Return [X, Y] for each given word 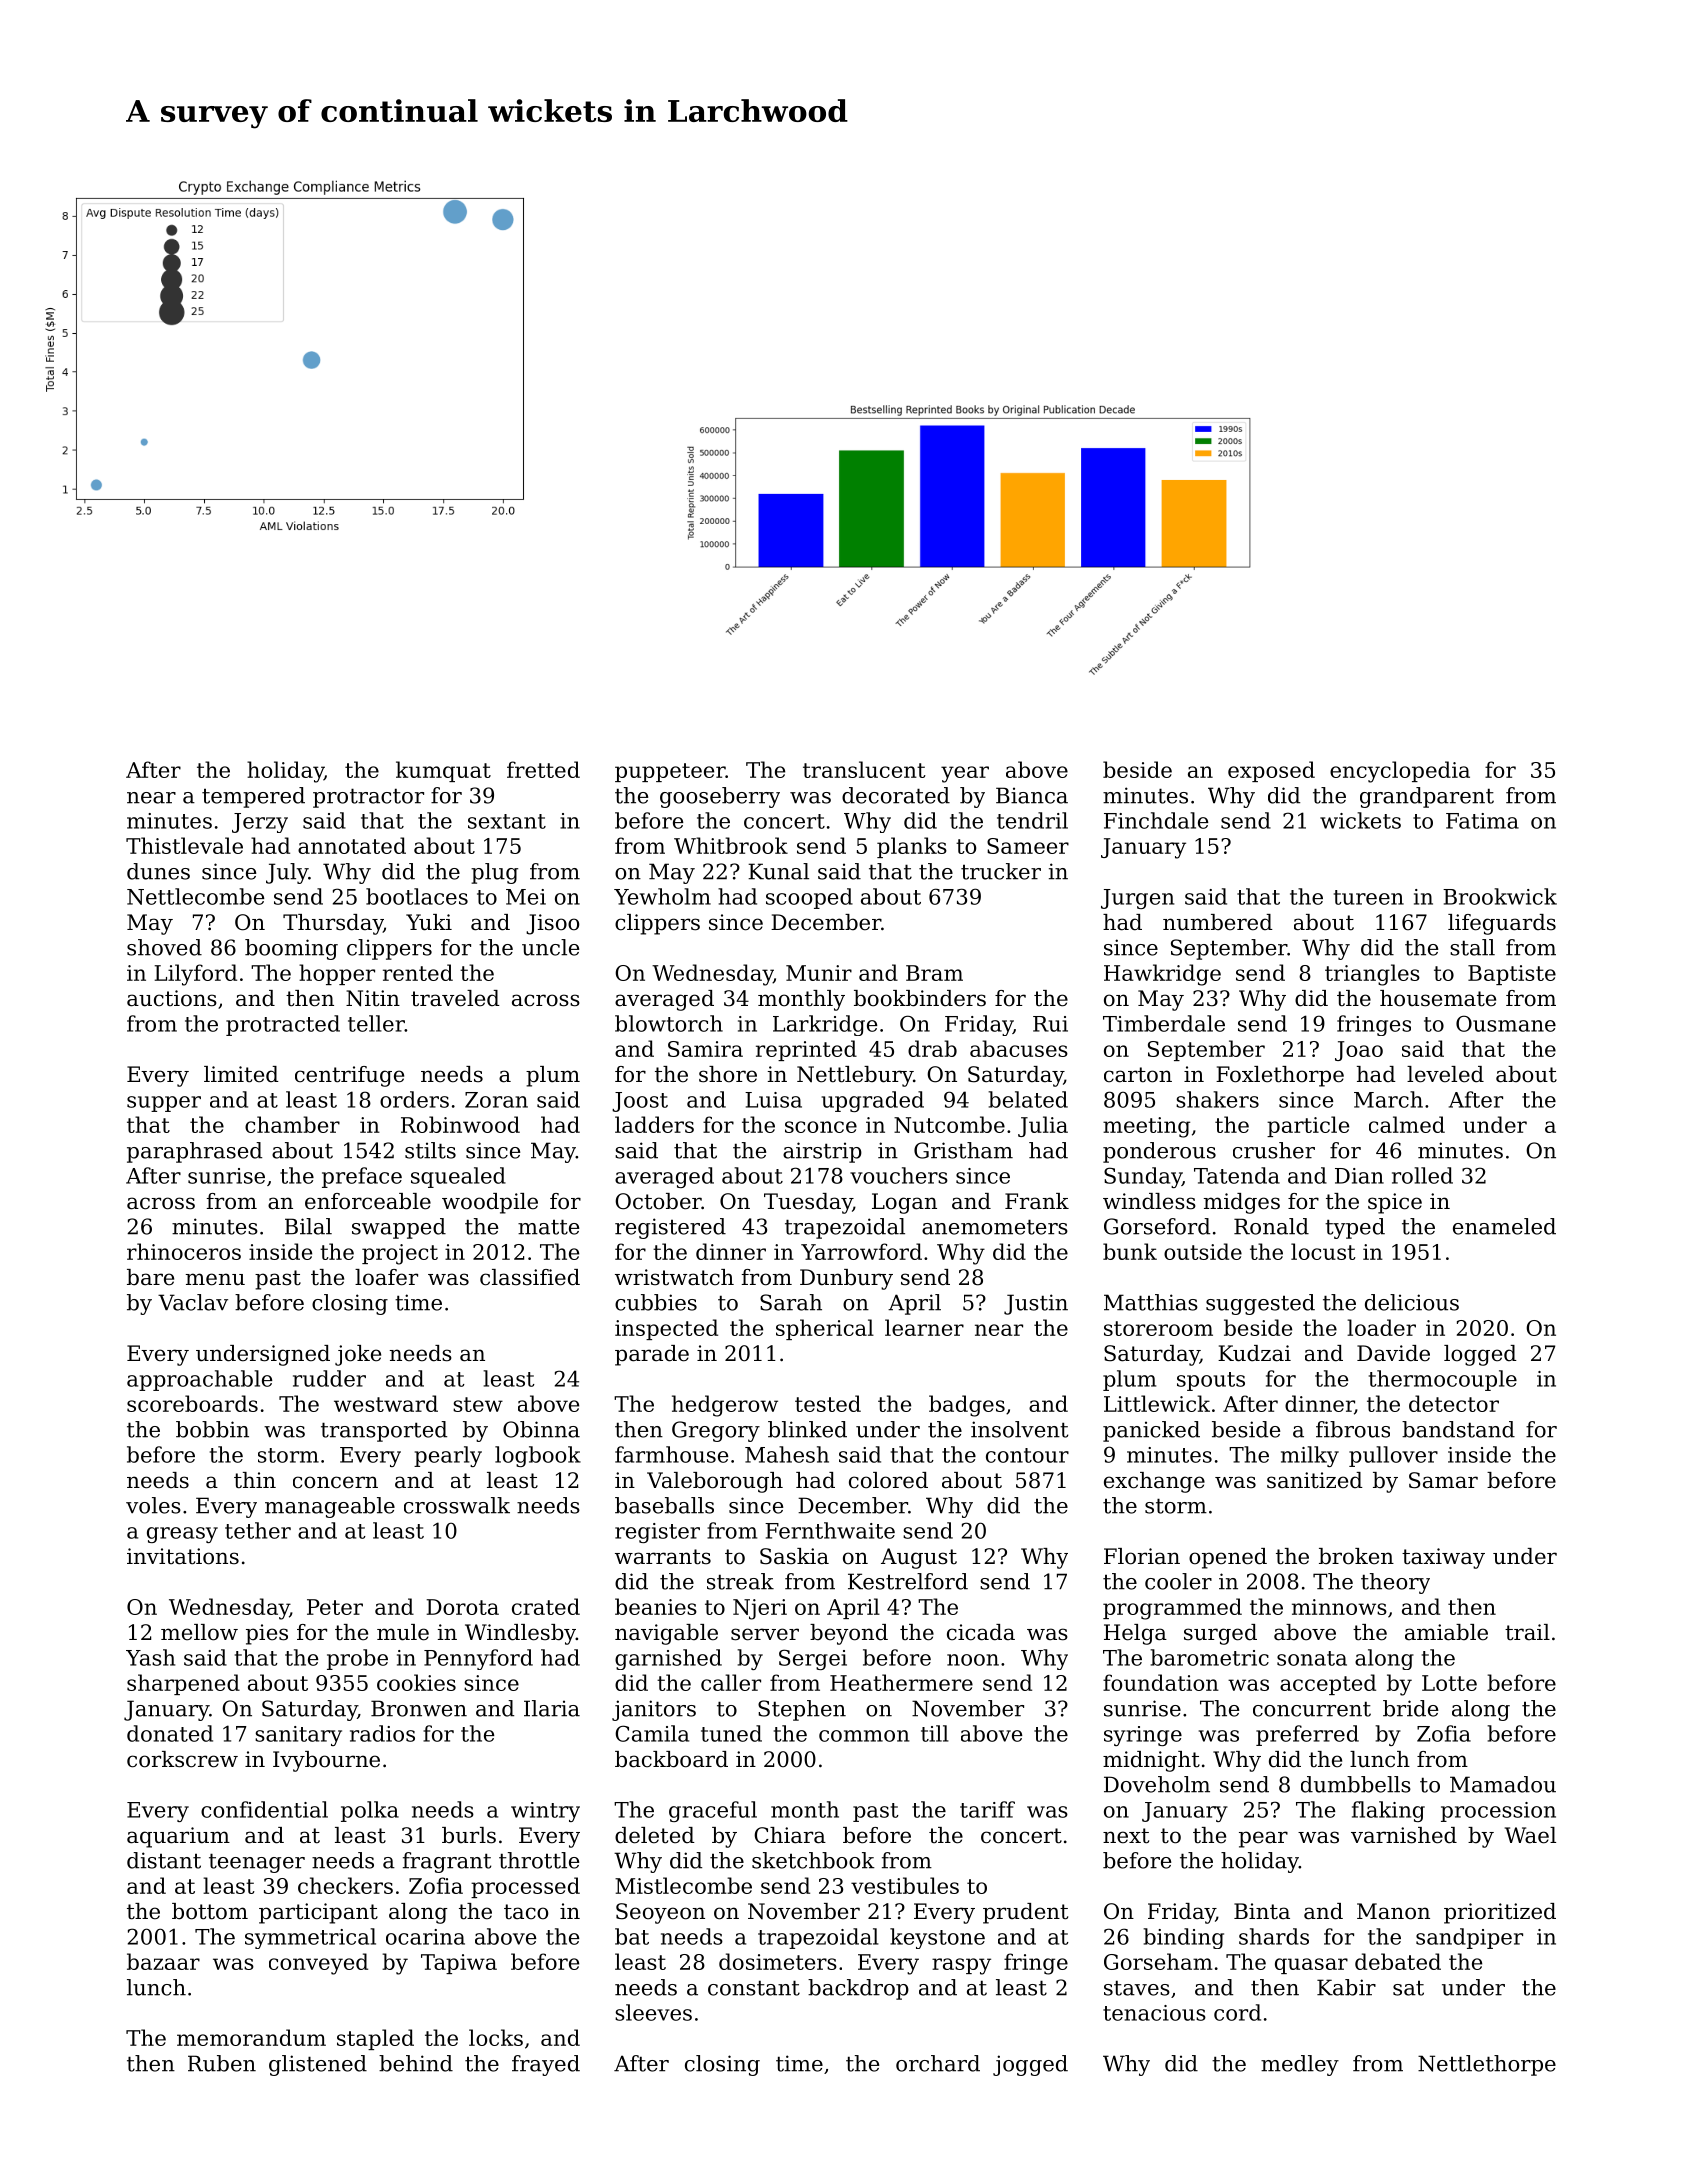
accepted [1328, 1684]
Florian [1142, 1556]
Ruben [222, 2063]
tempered [253, 797]
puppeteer [670, 772]
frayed [546, 2065]
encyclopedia [1400, 772]
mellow [199, 1632]
